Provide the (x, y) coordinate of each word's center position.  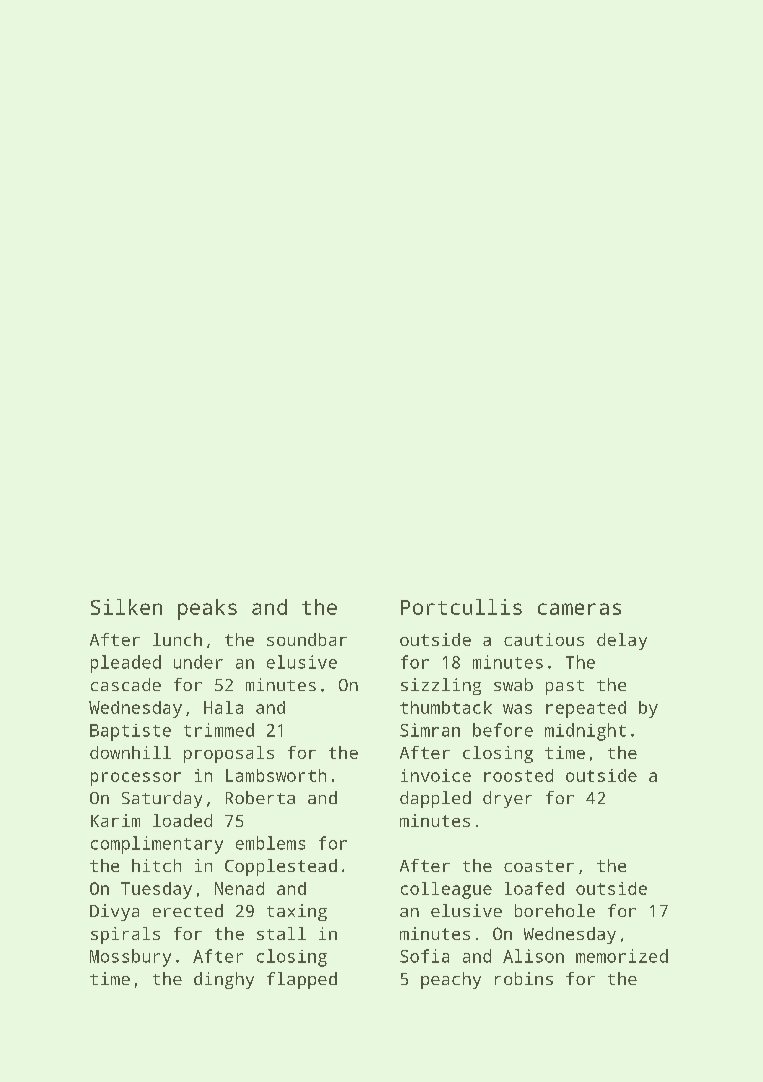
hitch (156, 865)
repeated (586, 709)
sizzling (441, 686)
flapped (302, 980)
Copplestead (281, 867)
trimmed (219, 730)
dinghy (224, 980)
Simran (430, 730)
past (565, 687)
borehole (555, 910)
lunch (177, 639)
